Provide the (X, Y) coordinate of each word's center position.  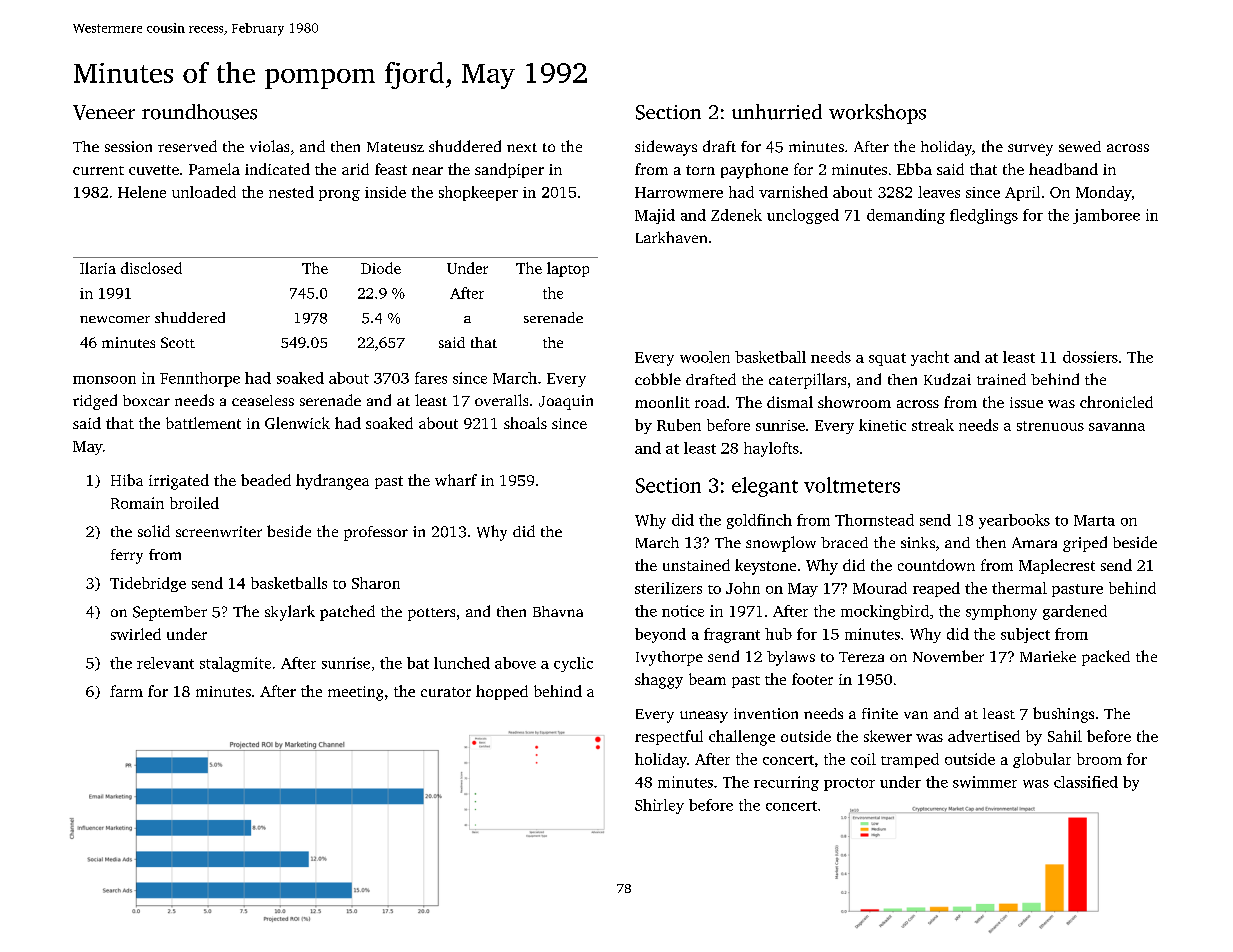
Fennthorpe (200, 379)
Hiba (127, 480)
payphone (754, 171)
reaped (936, 589)
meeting (355, 693)
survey (1030, 150)
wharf (456, 480)
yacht (930, 358)
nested (291, 192)
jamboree (1106, 216)
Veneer (104, 112)
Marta (1094, 520)
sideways (666, 148)
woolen (705, 357)
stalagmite (235, 664)
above (515, 663)
